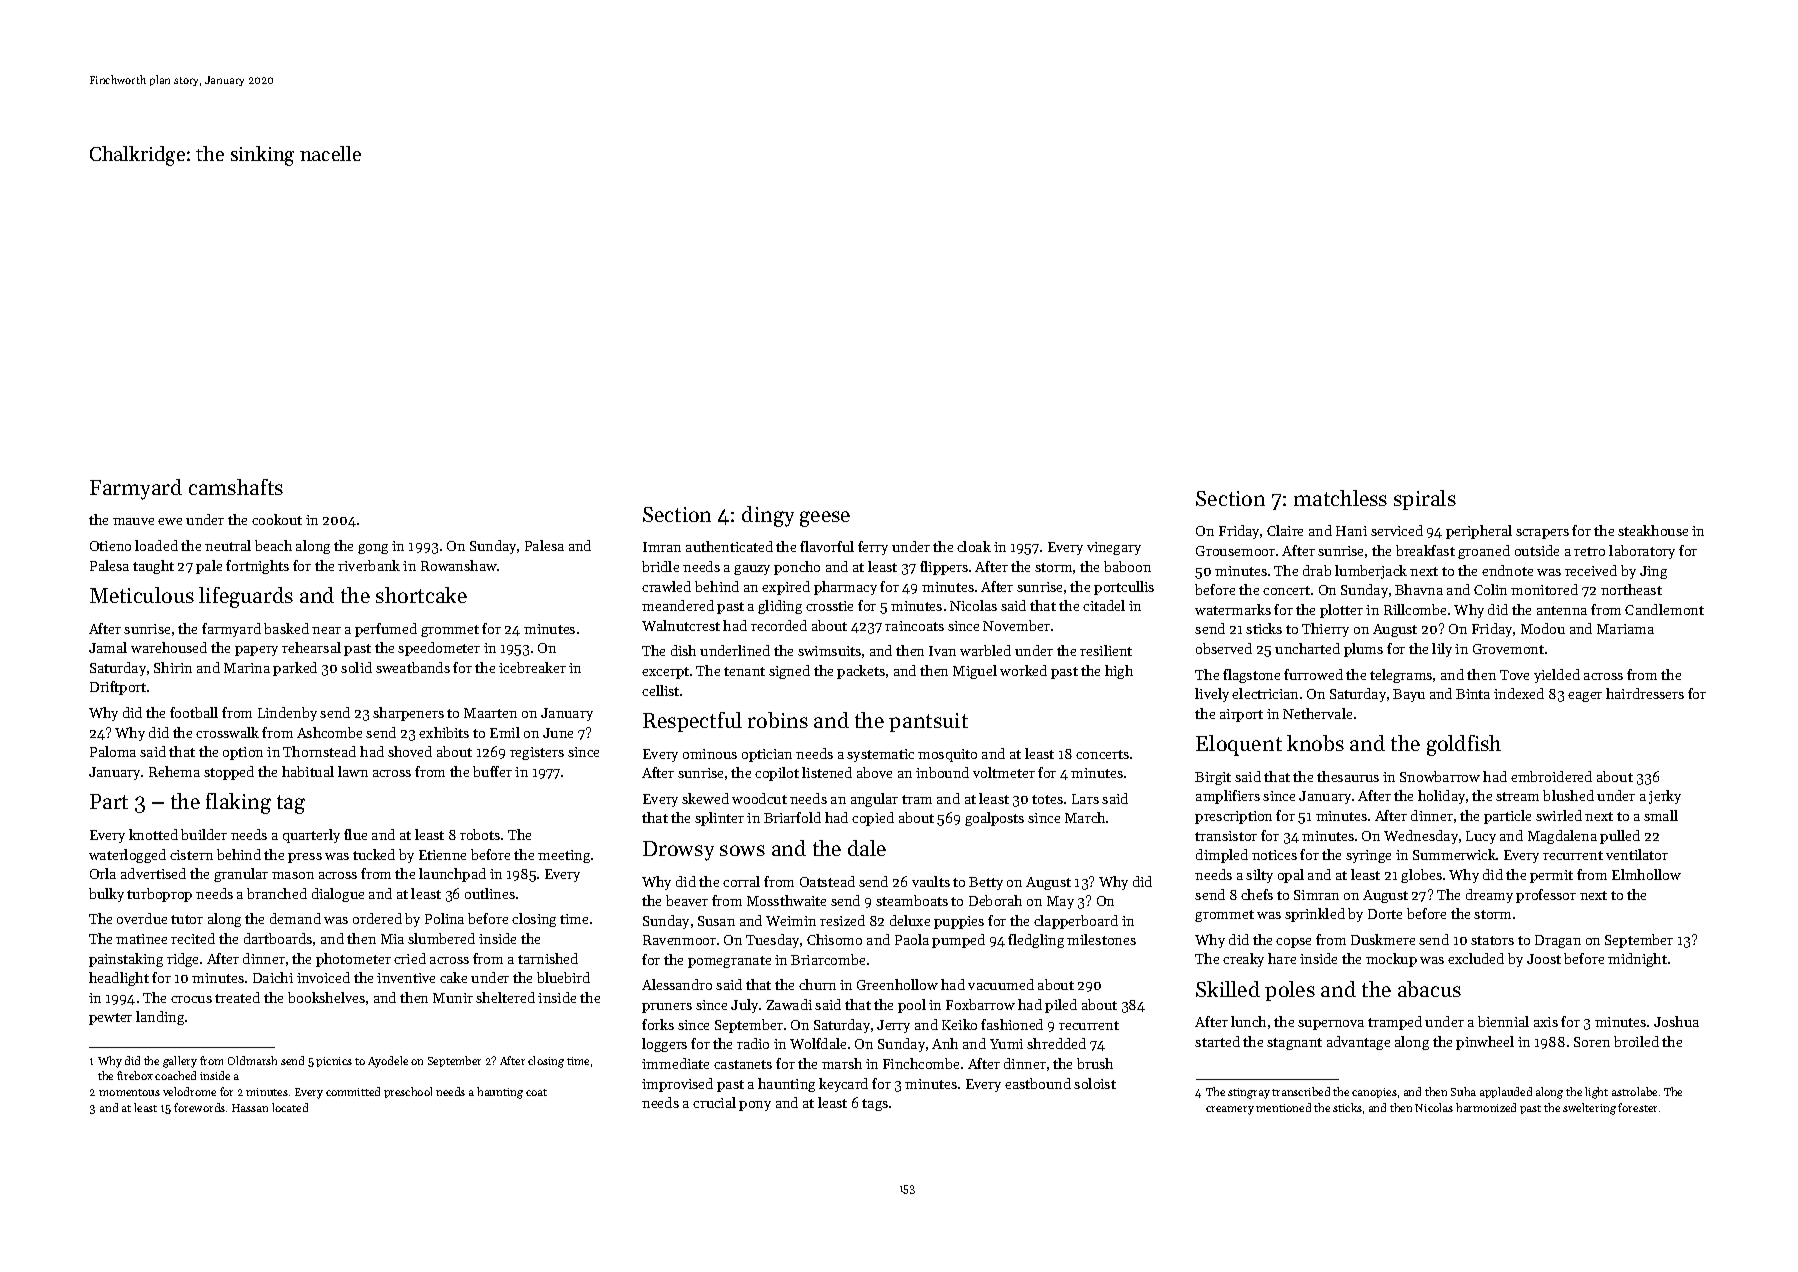  I want to click on above, so click(874, 772).
